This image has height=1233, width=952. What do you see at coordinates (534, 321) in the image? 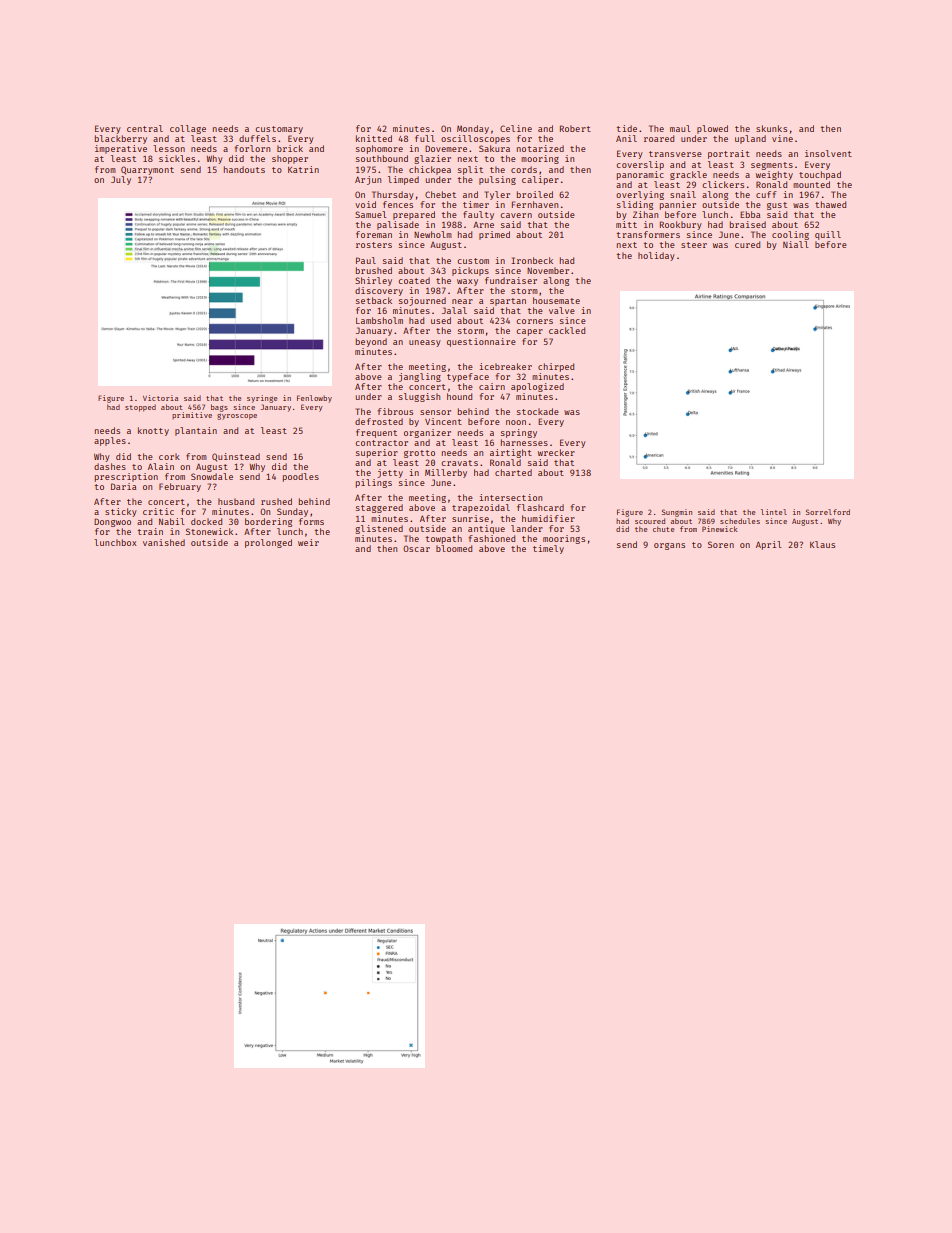
I see `corners` at bounding box center [534, 321].
